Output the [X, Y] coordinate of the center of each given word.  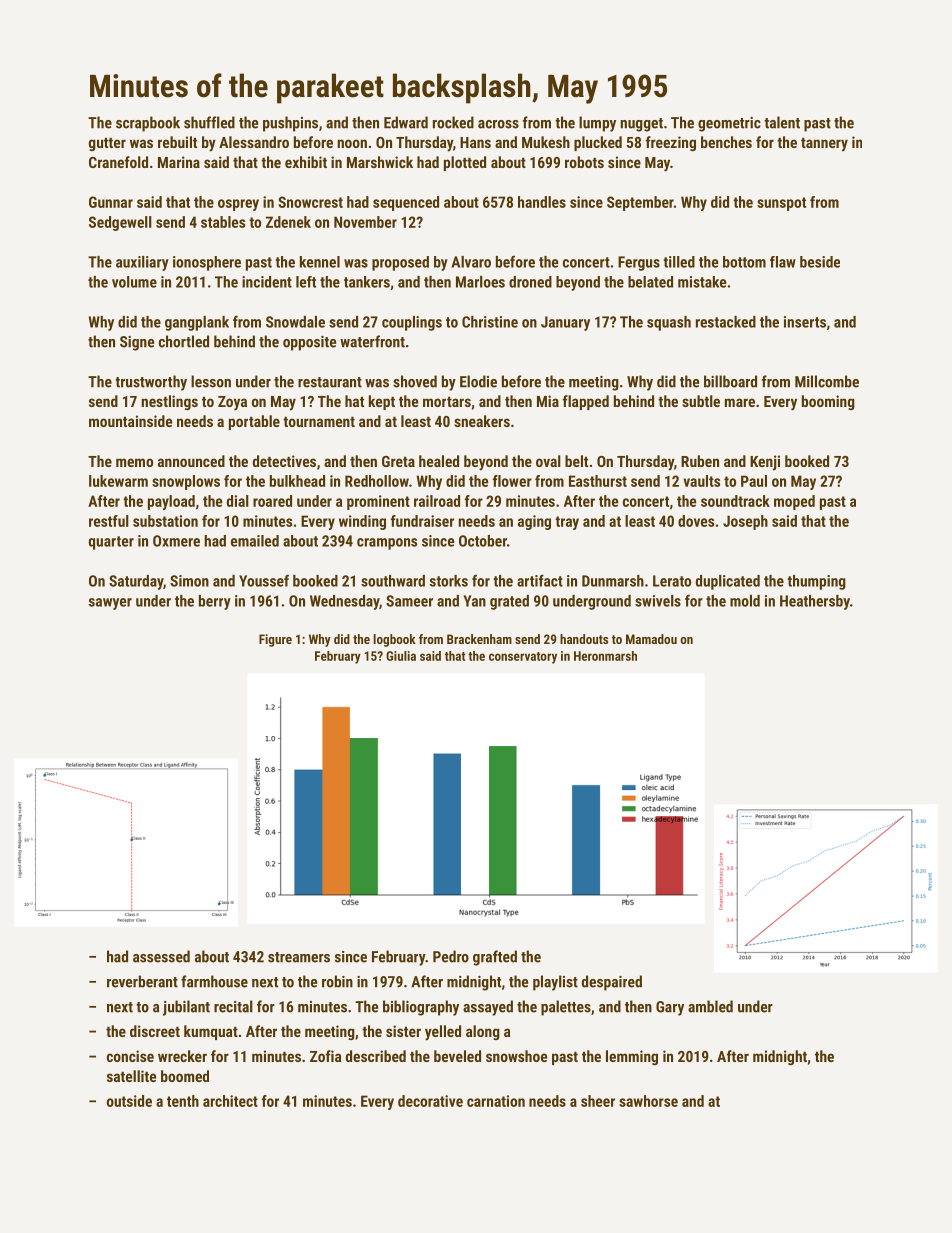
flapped [586, 402]
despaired [612, 983]
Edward [406, 122]
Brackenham [479, 639]
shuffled [209, 122]
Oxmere [176, 541]
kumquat [211, 1032]
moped [794, 502]
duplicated [728, 582]
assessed [161, 956]
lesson [211, 381]
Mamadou [651, 639]
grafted [495, 958]
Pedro [451, 956]
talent [782, 122]
